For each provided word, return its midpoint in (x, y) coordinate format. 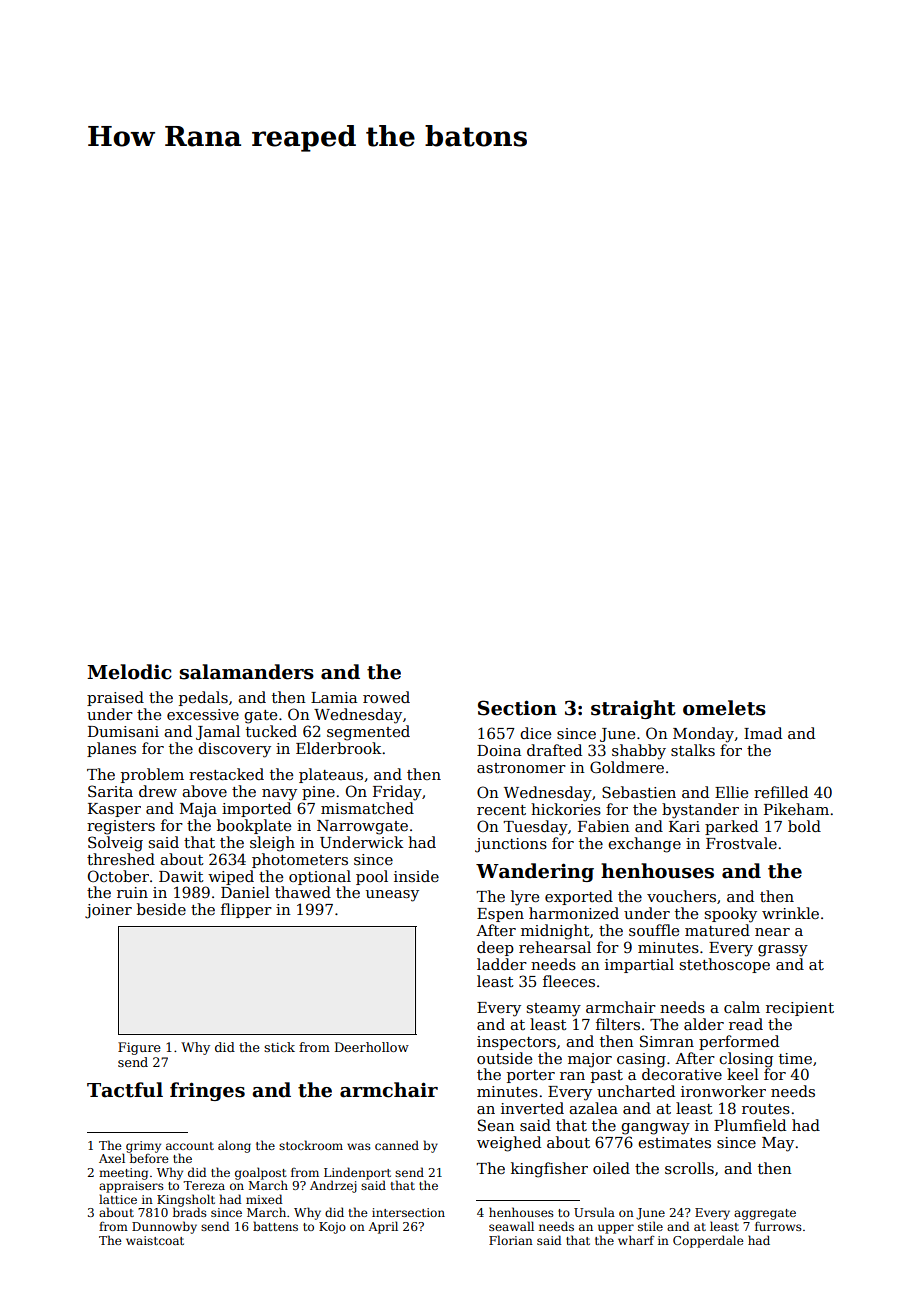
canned (397, 1145)
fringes (207, 1091)
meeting (123, 1174)
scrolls (689, 1168)
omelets (724, 708)
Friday (397, 793)
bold (804, 826)
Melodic (129, 672)
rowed (386, 697)
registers (121, 827)
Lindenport (357, 1173)
